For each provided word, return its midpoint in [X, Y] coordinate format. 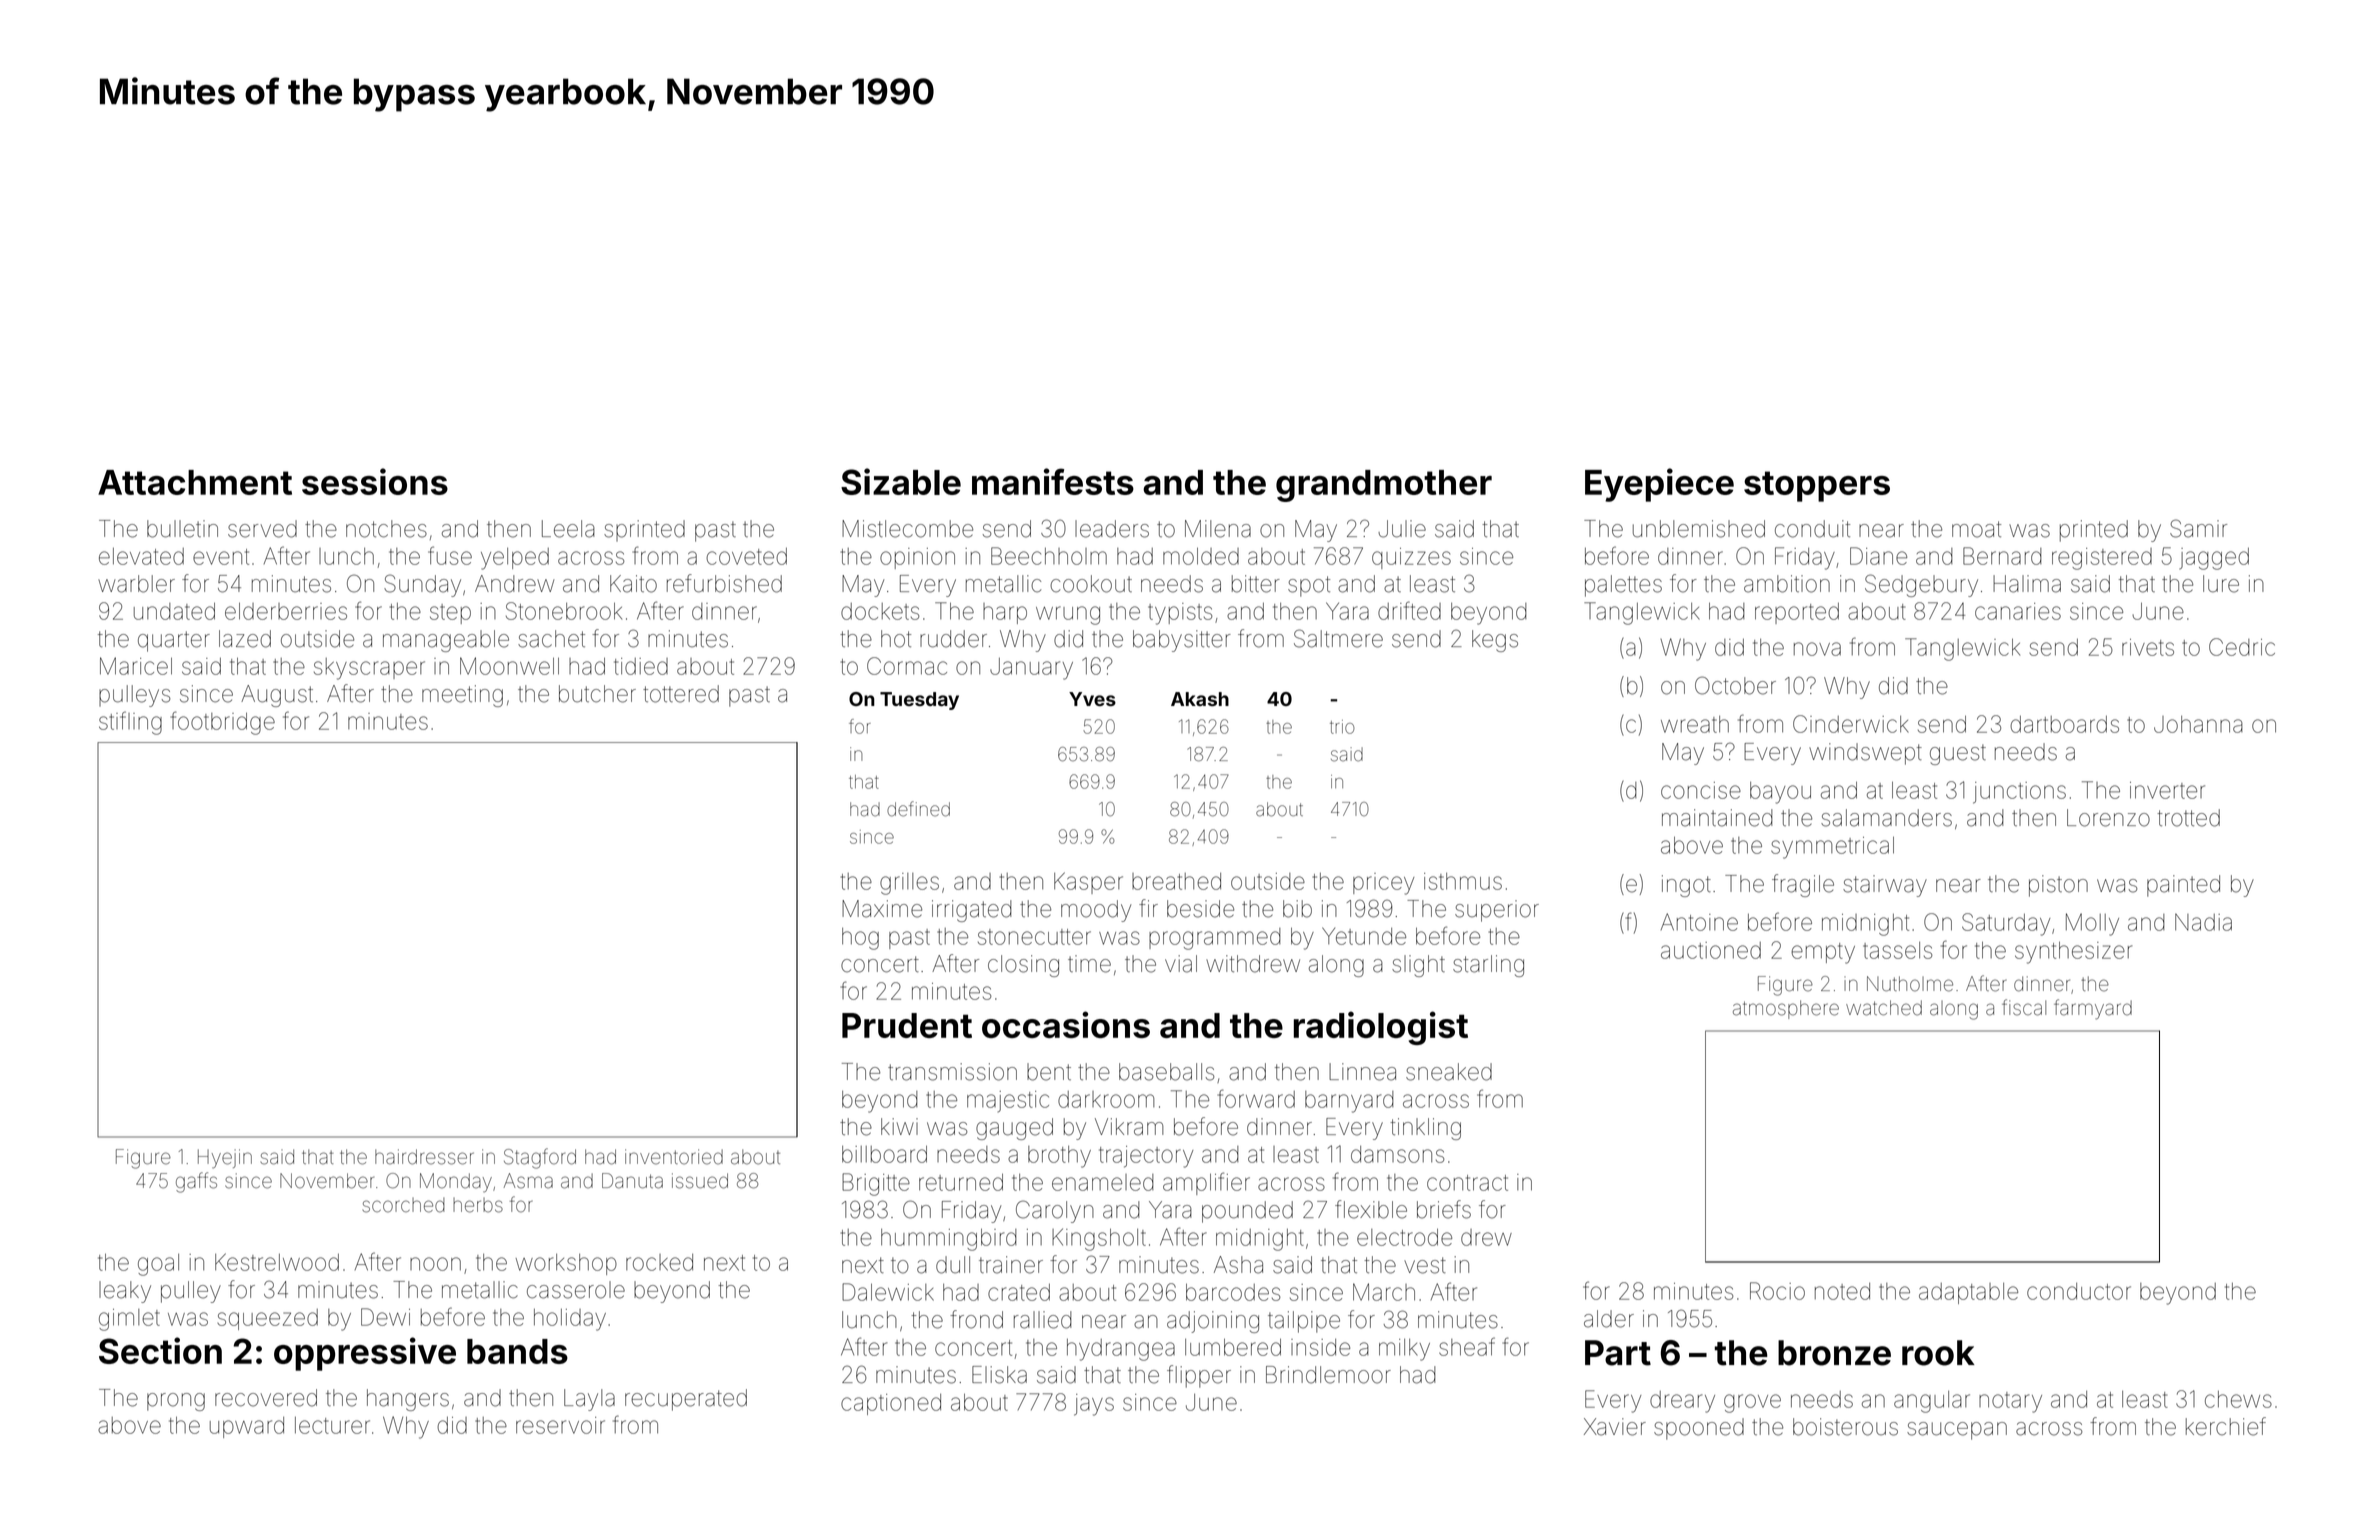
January [1031, 669]
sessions [375, 481]
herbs [478, 1205]
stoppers [1817, 486]
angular [1932, 1402]
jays [1094, 1405]
